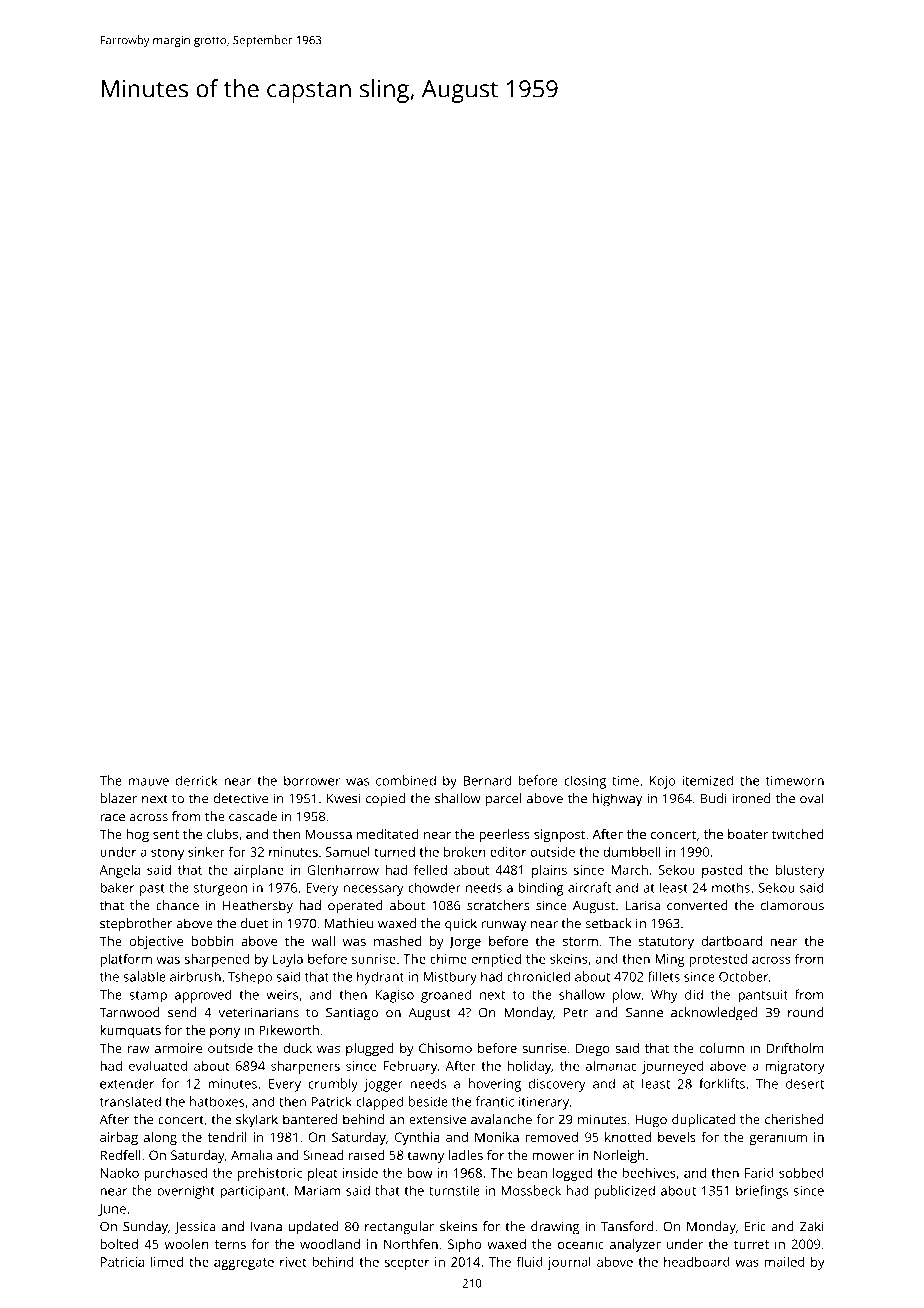 This document has width=924, height=1308. Describe the element at coordinates (797, 834) in the document. I see `twitched` at that location.
